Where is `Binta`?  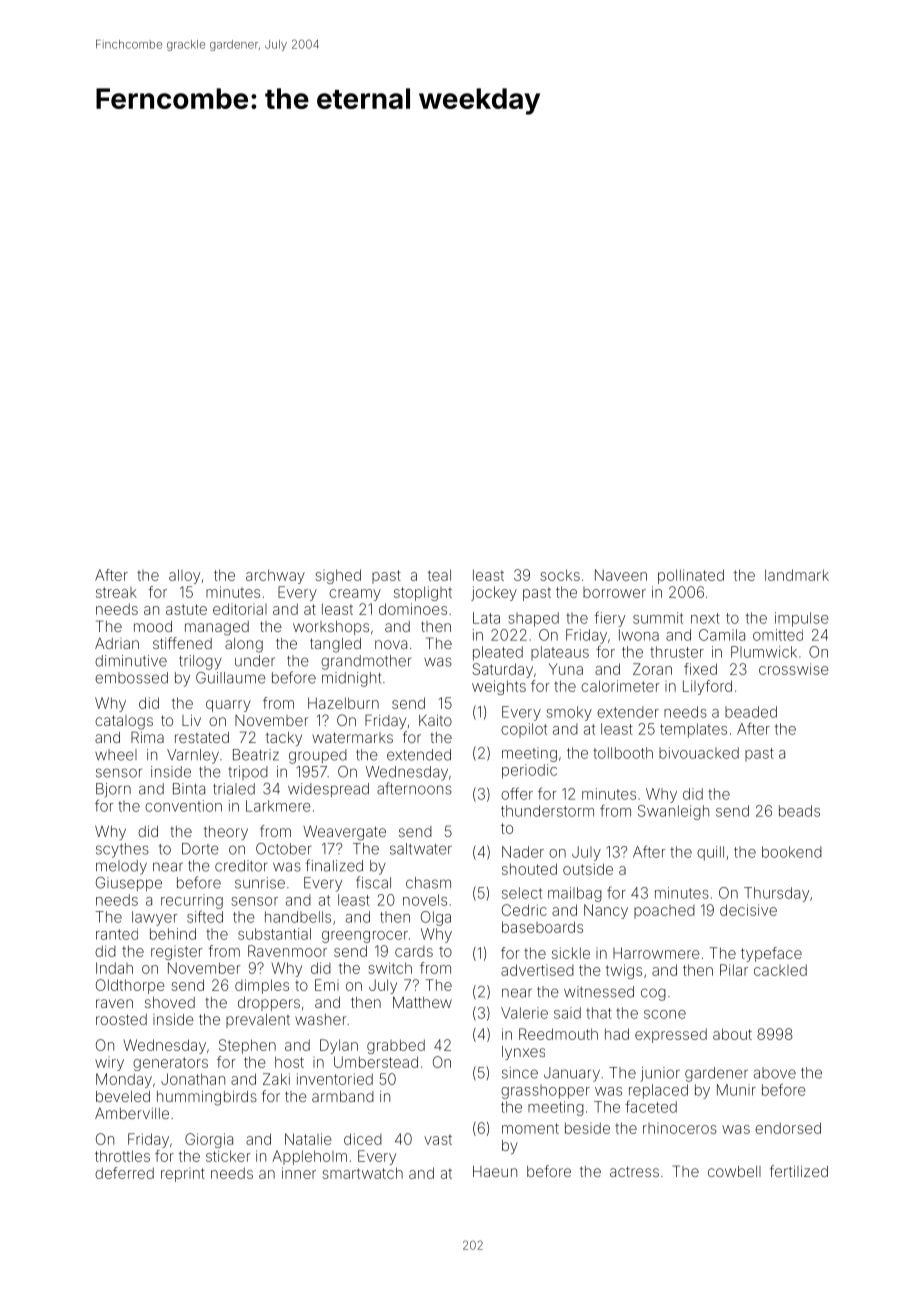 Binta is located at coordinates (189, 789).
